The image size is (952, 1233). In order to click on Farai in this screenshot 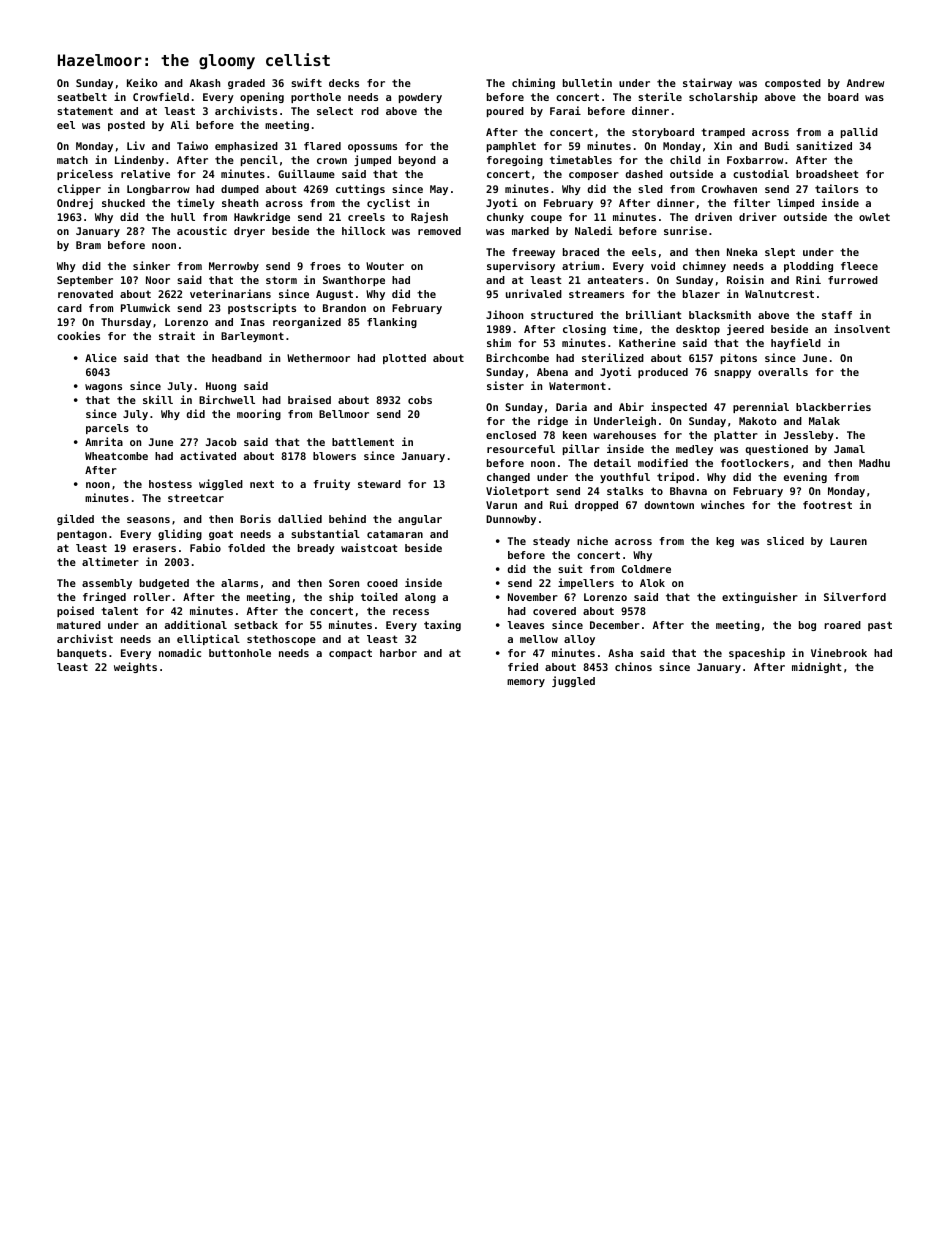, I will do `click(565, 110)`.
